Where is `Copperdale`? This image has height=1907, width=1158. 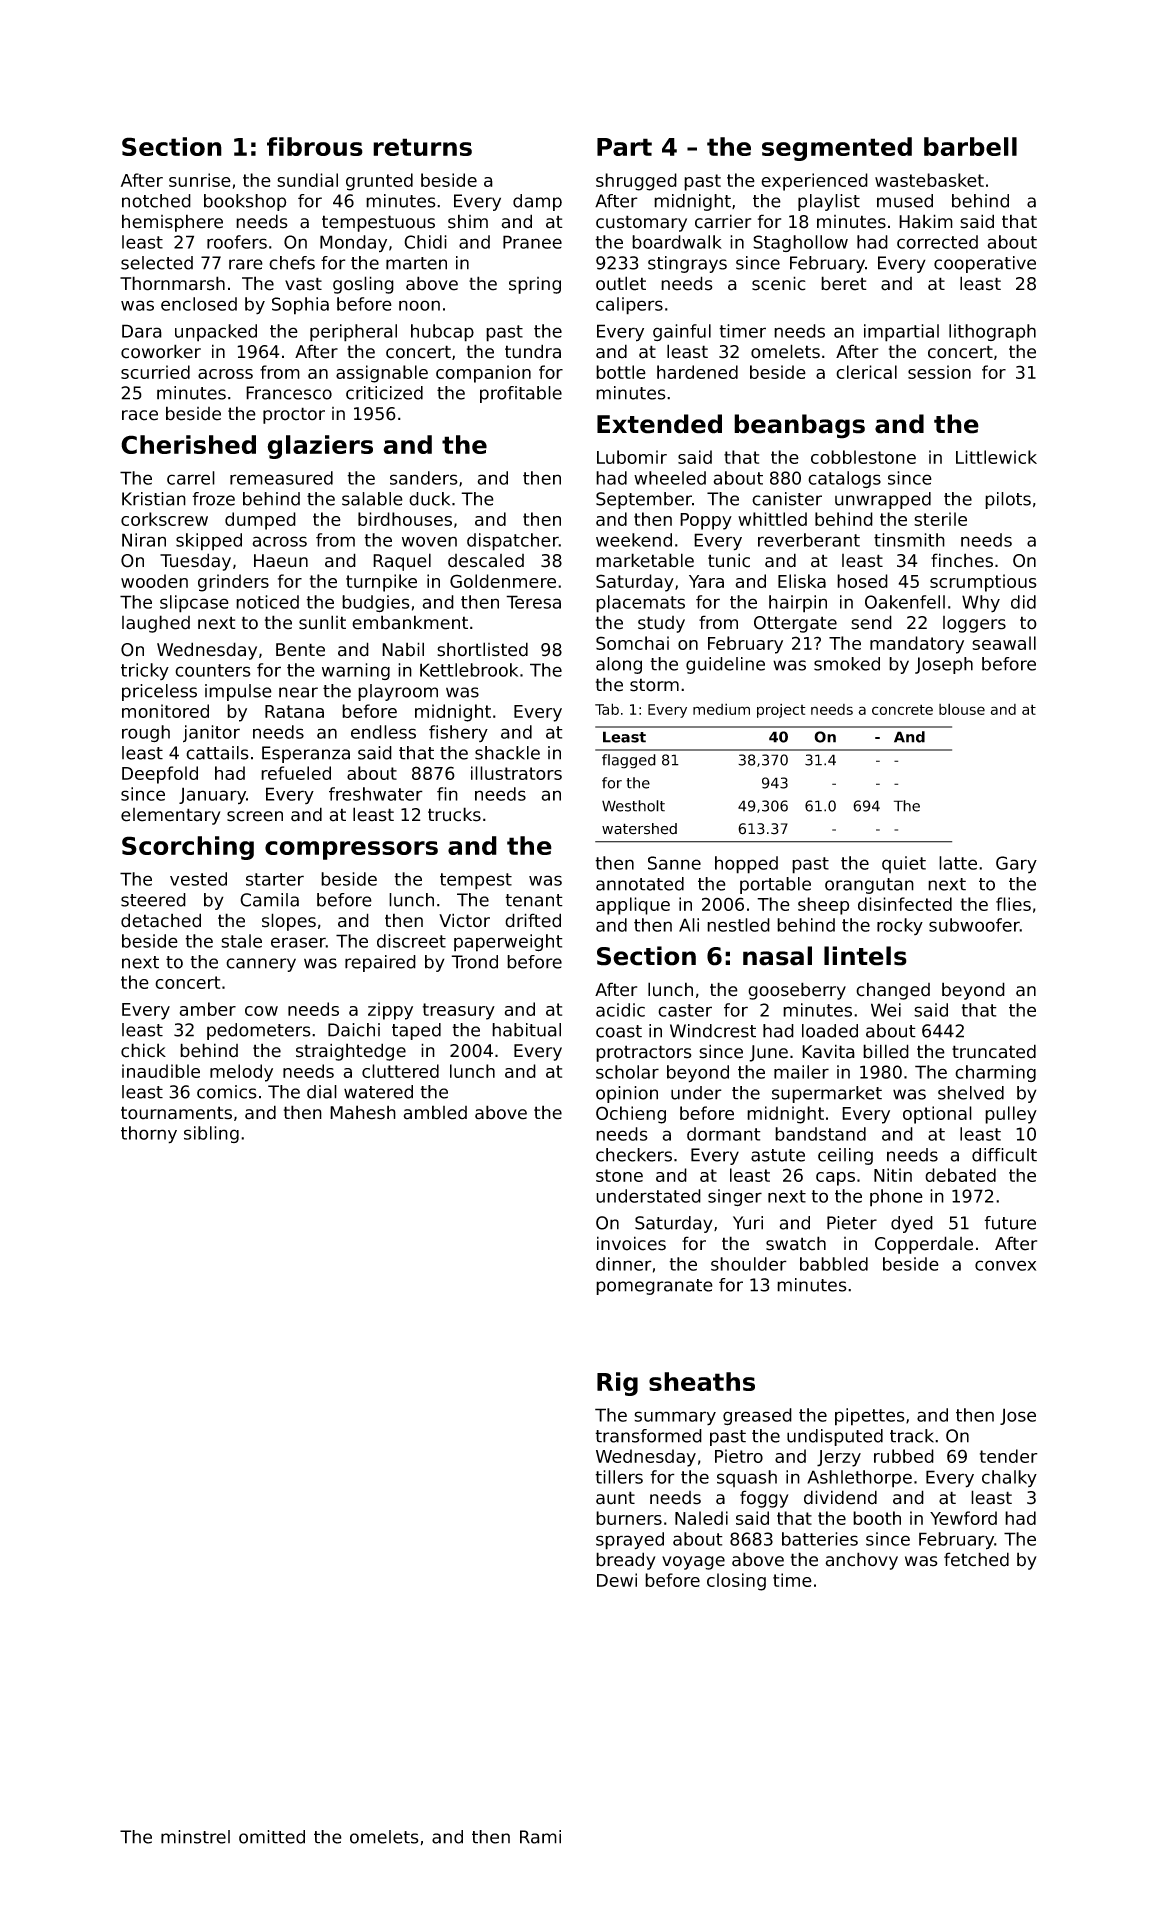 Copperdale is located at coordinates (924, 1245).
